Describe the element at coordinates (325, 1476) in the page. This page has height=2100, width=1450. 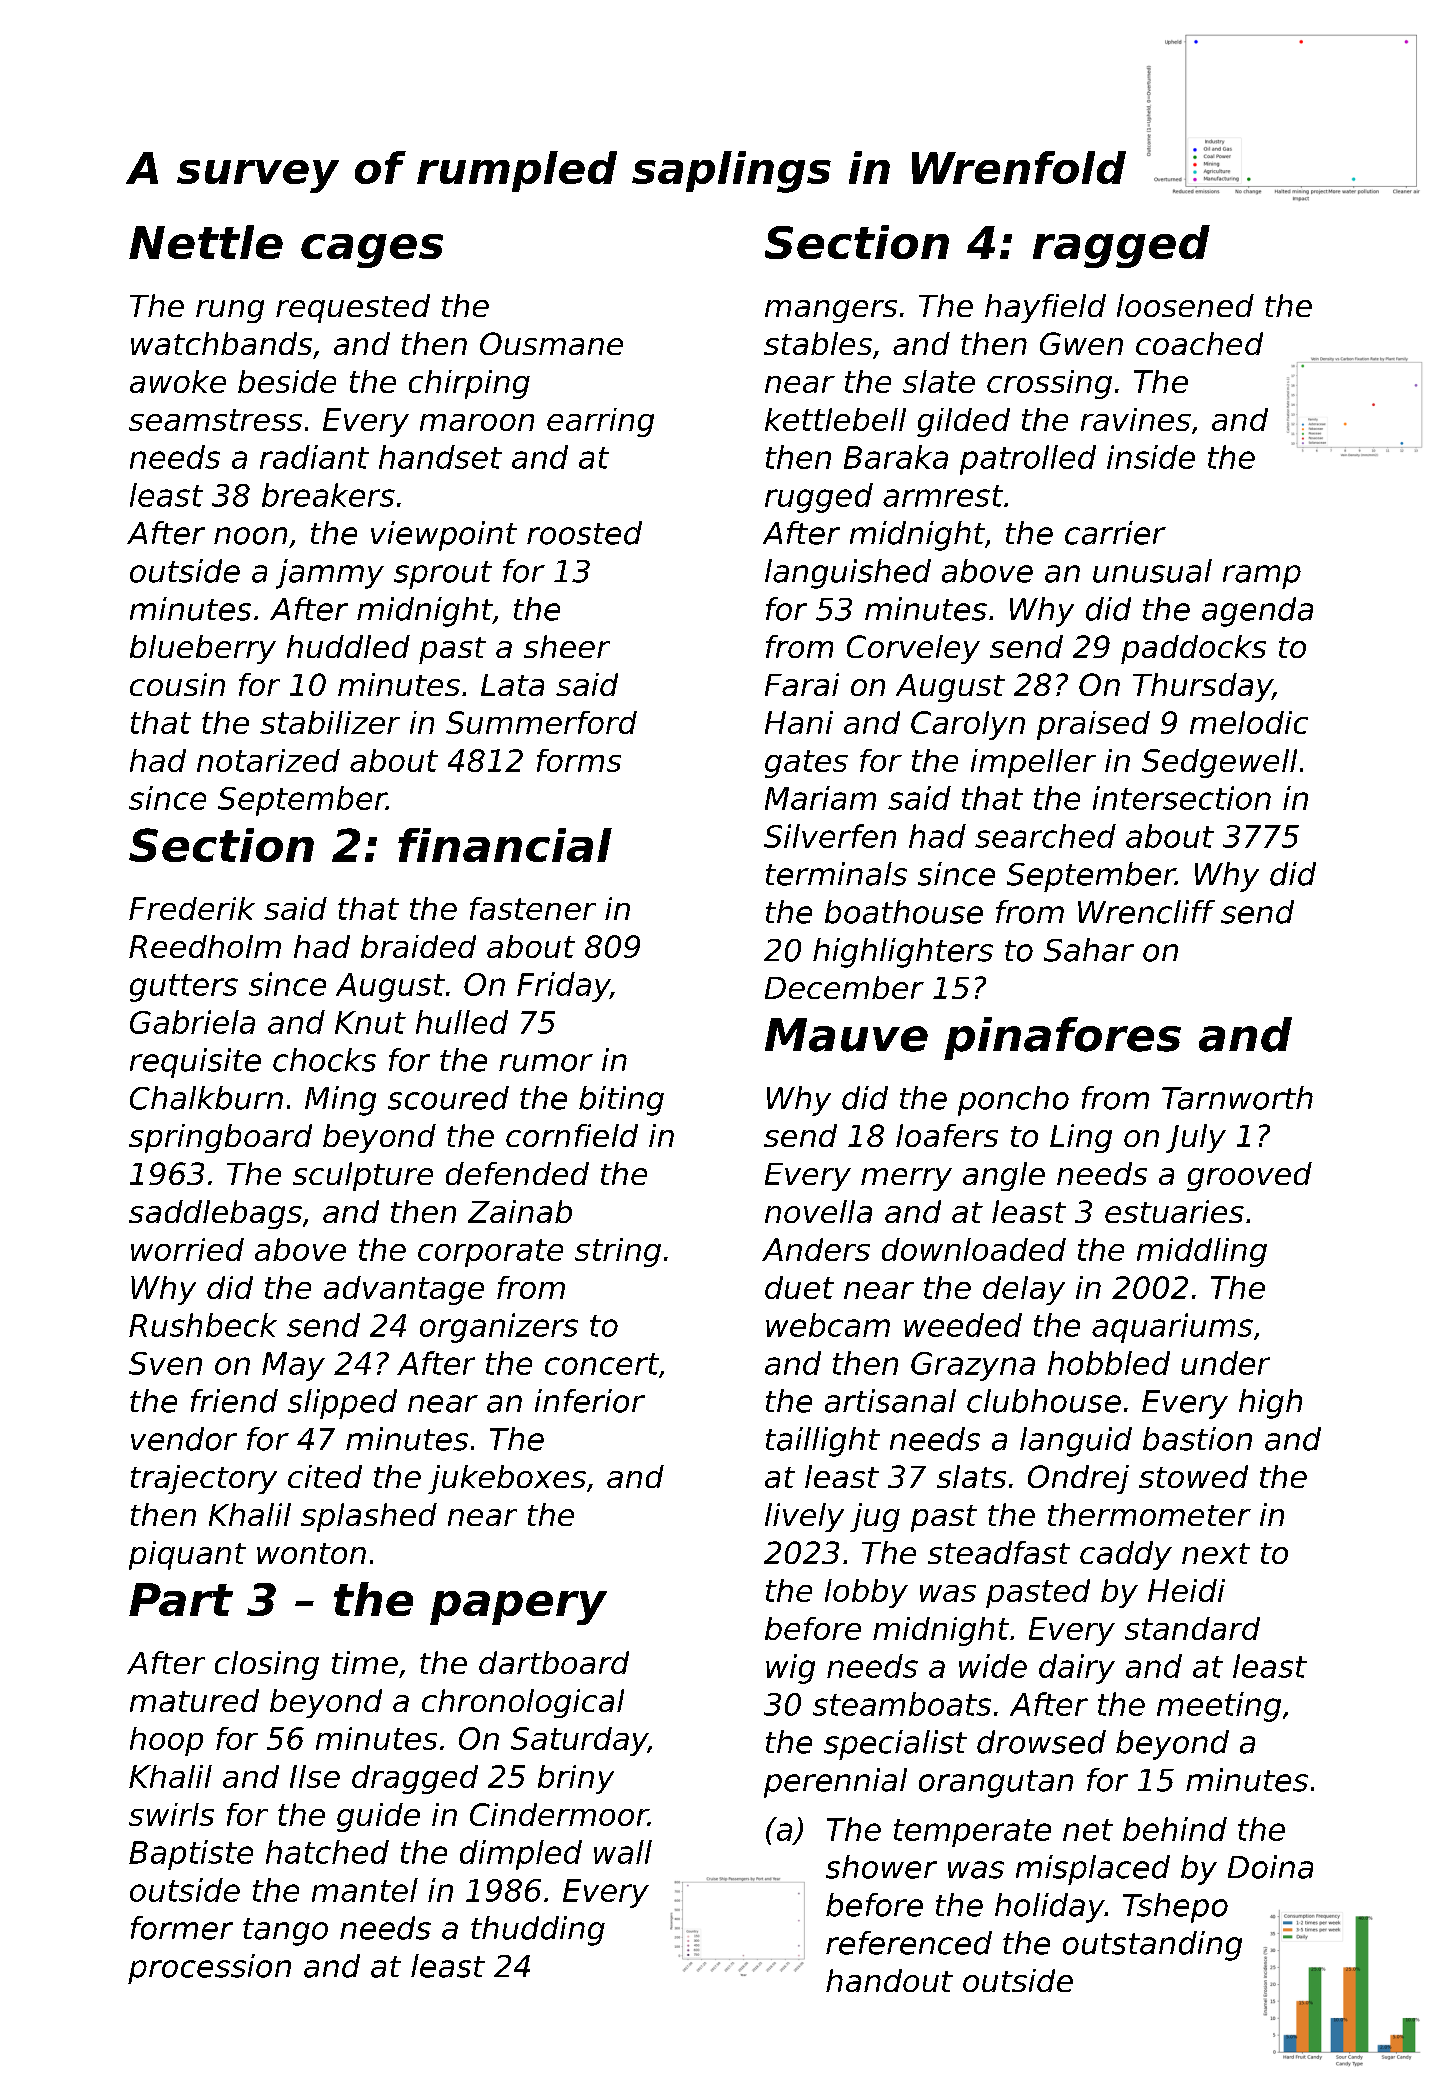
I see `cited` at that location.
